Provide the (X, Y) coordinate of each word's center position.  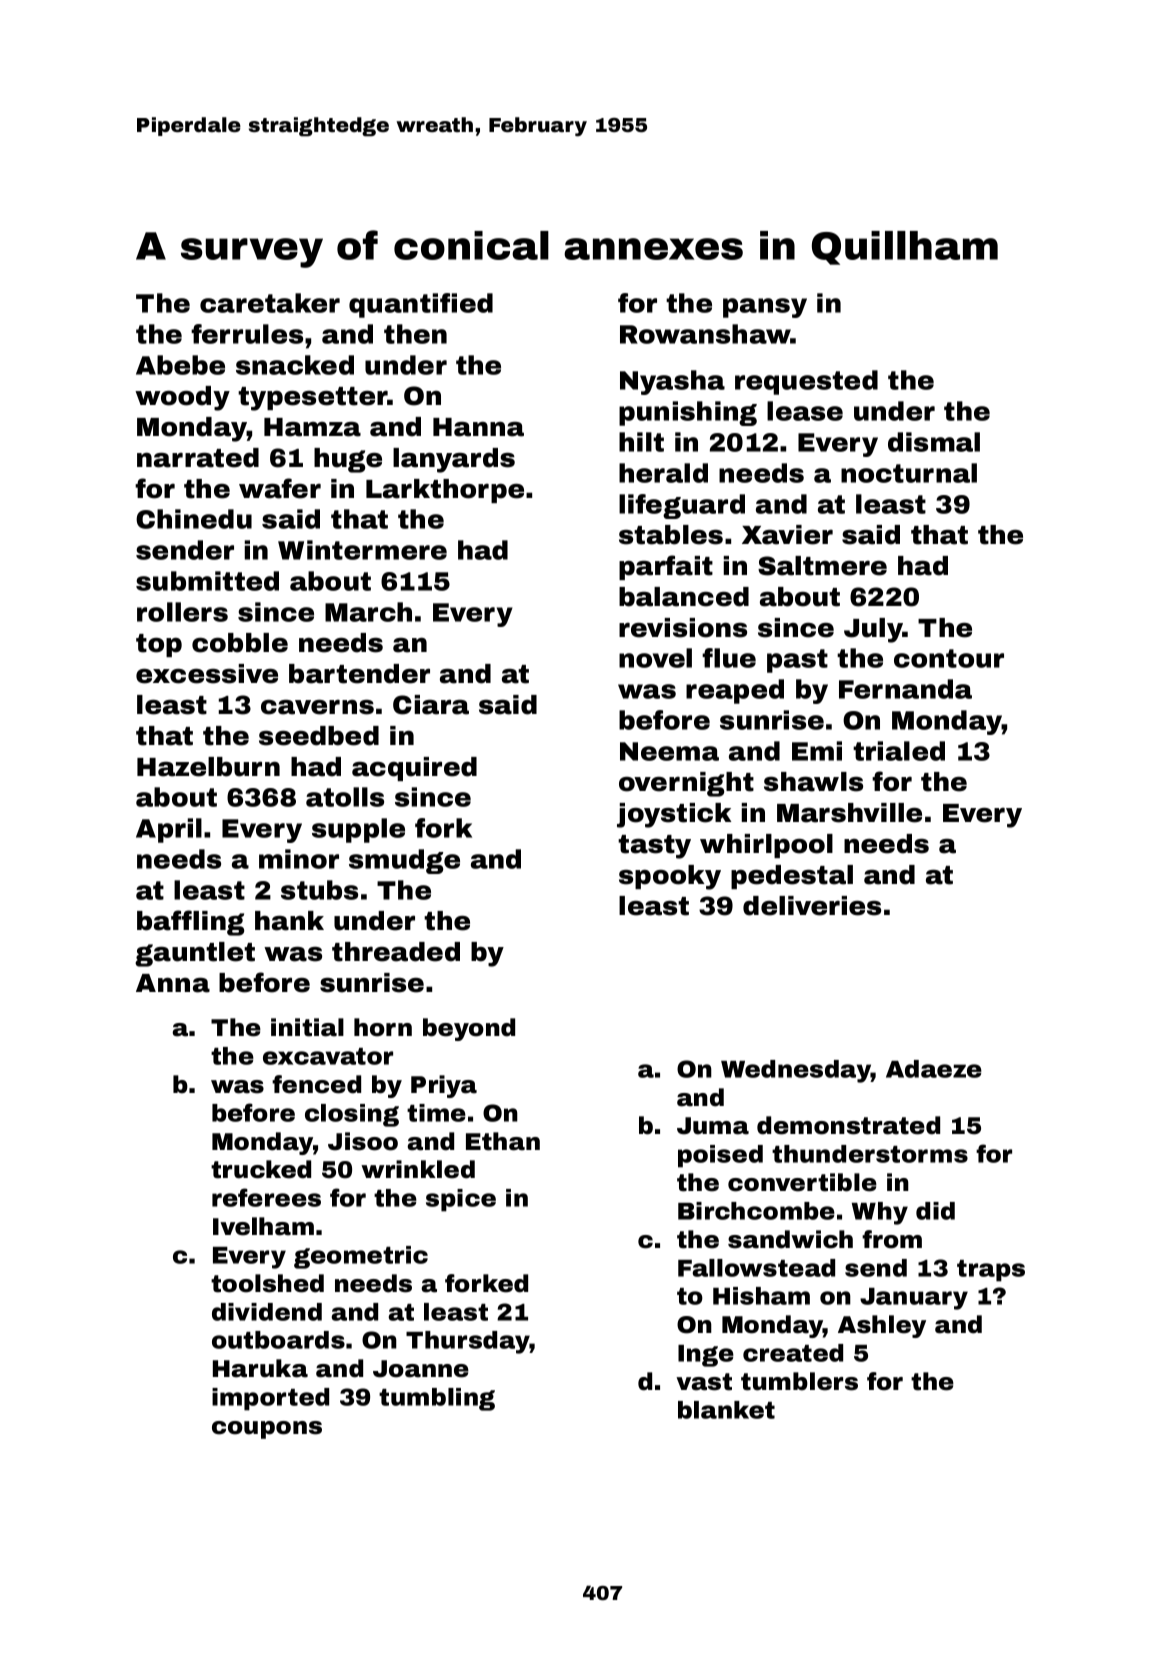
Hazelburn (208, 767)
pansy (765, 308)
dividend (267, 1312)
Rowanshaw (705, 334)
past (797, 661)
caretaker (270, 303)
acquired (414, 769)
